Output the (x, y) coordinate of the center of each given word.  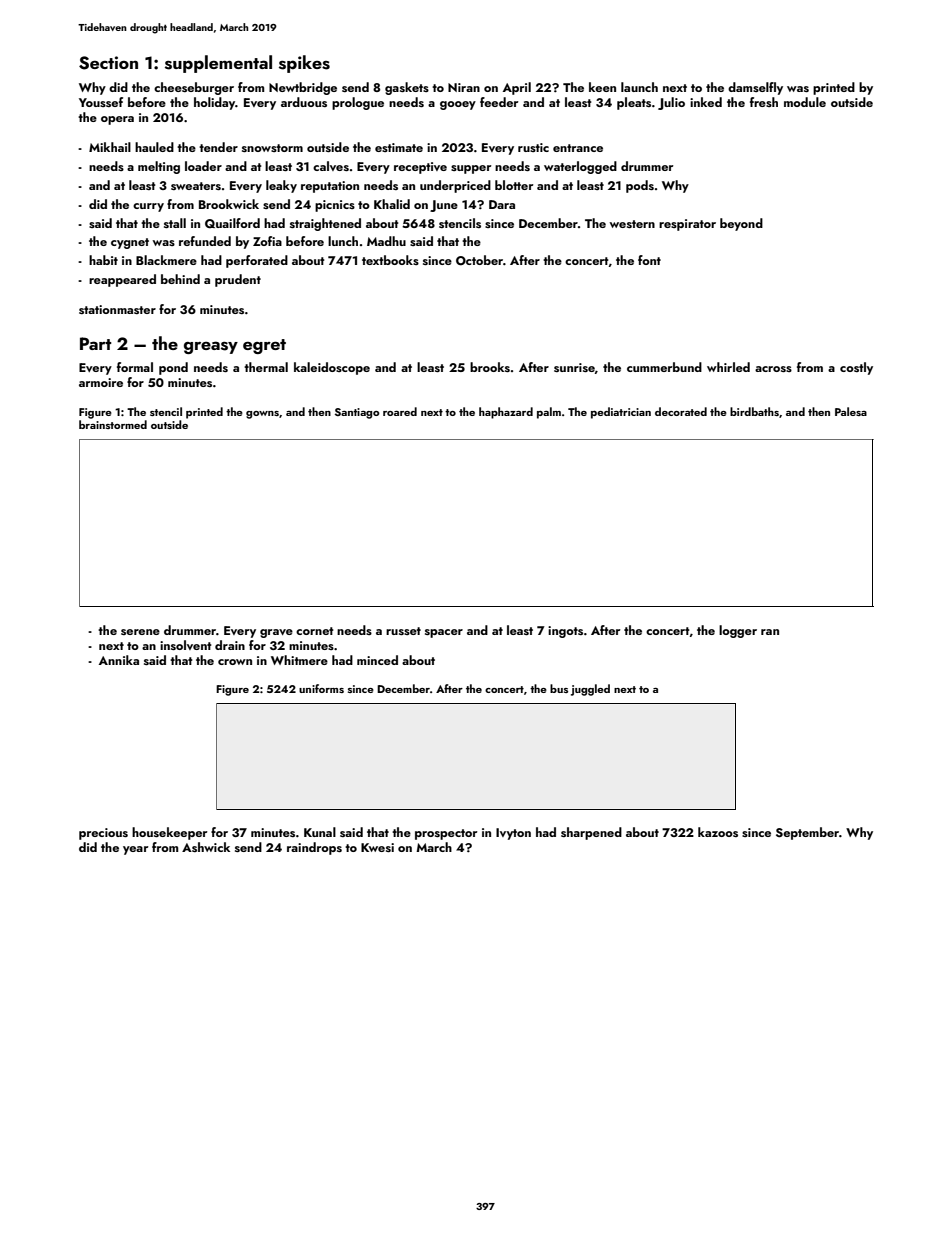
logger (738, 631)
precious (103, 834)
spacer (444, 633)
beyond (741, 224)
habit (103, 260)
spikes (304, 64)
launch (639, 87)
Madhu (386, 241)
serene (140, 632)
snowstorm (272, 148)
